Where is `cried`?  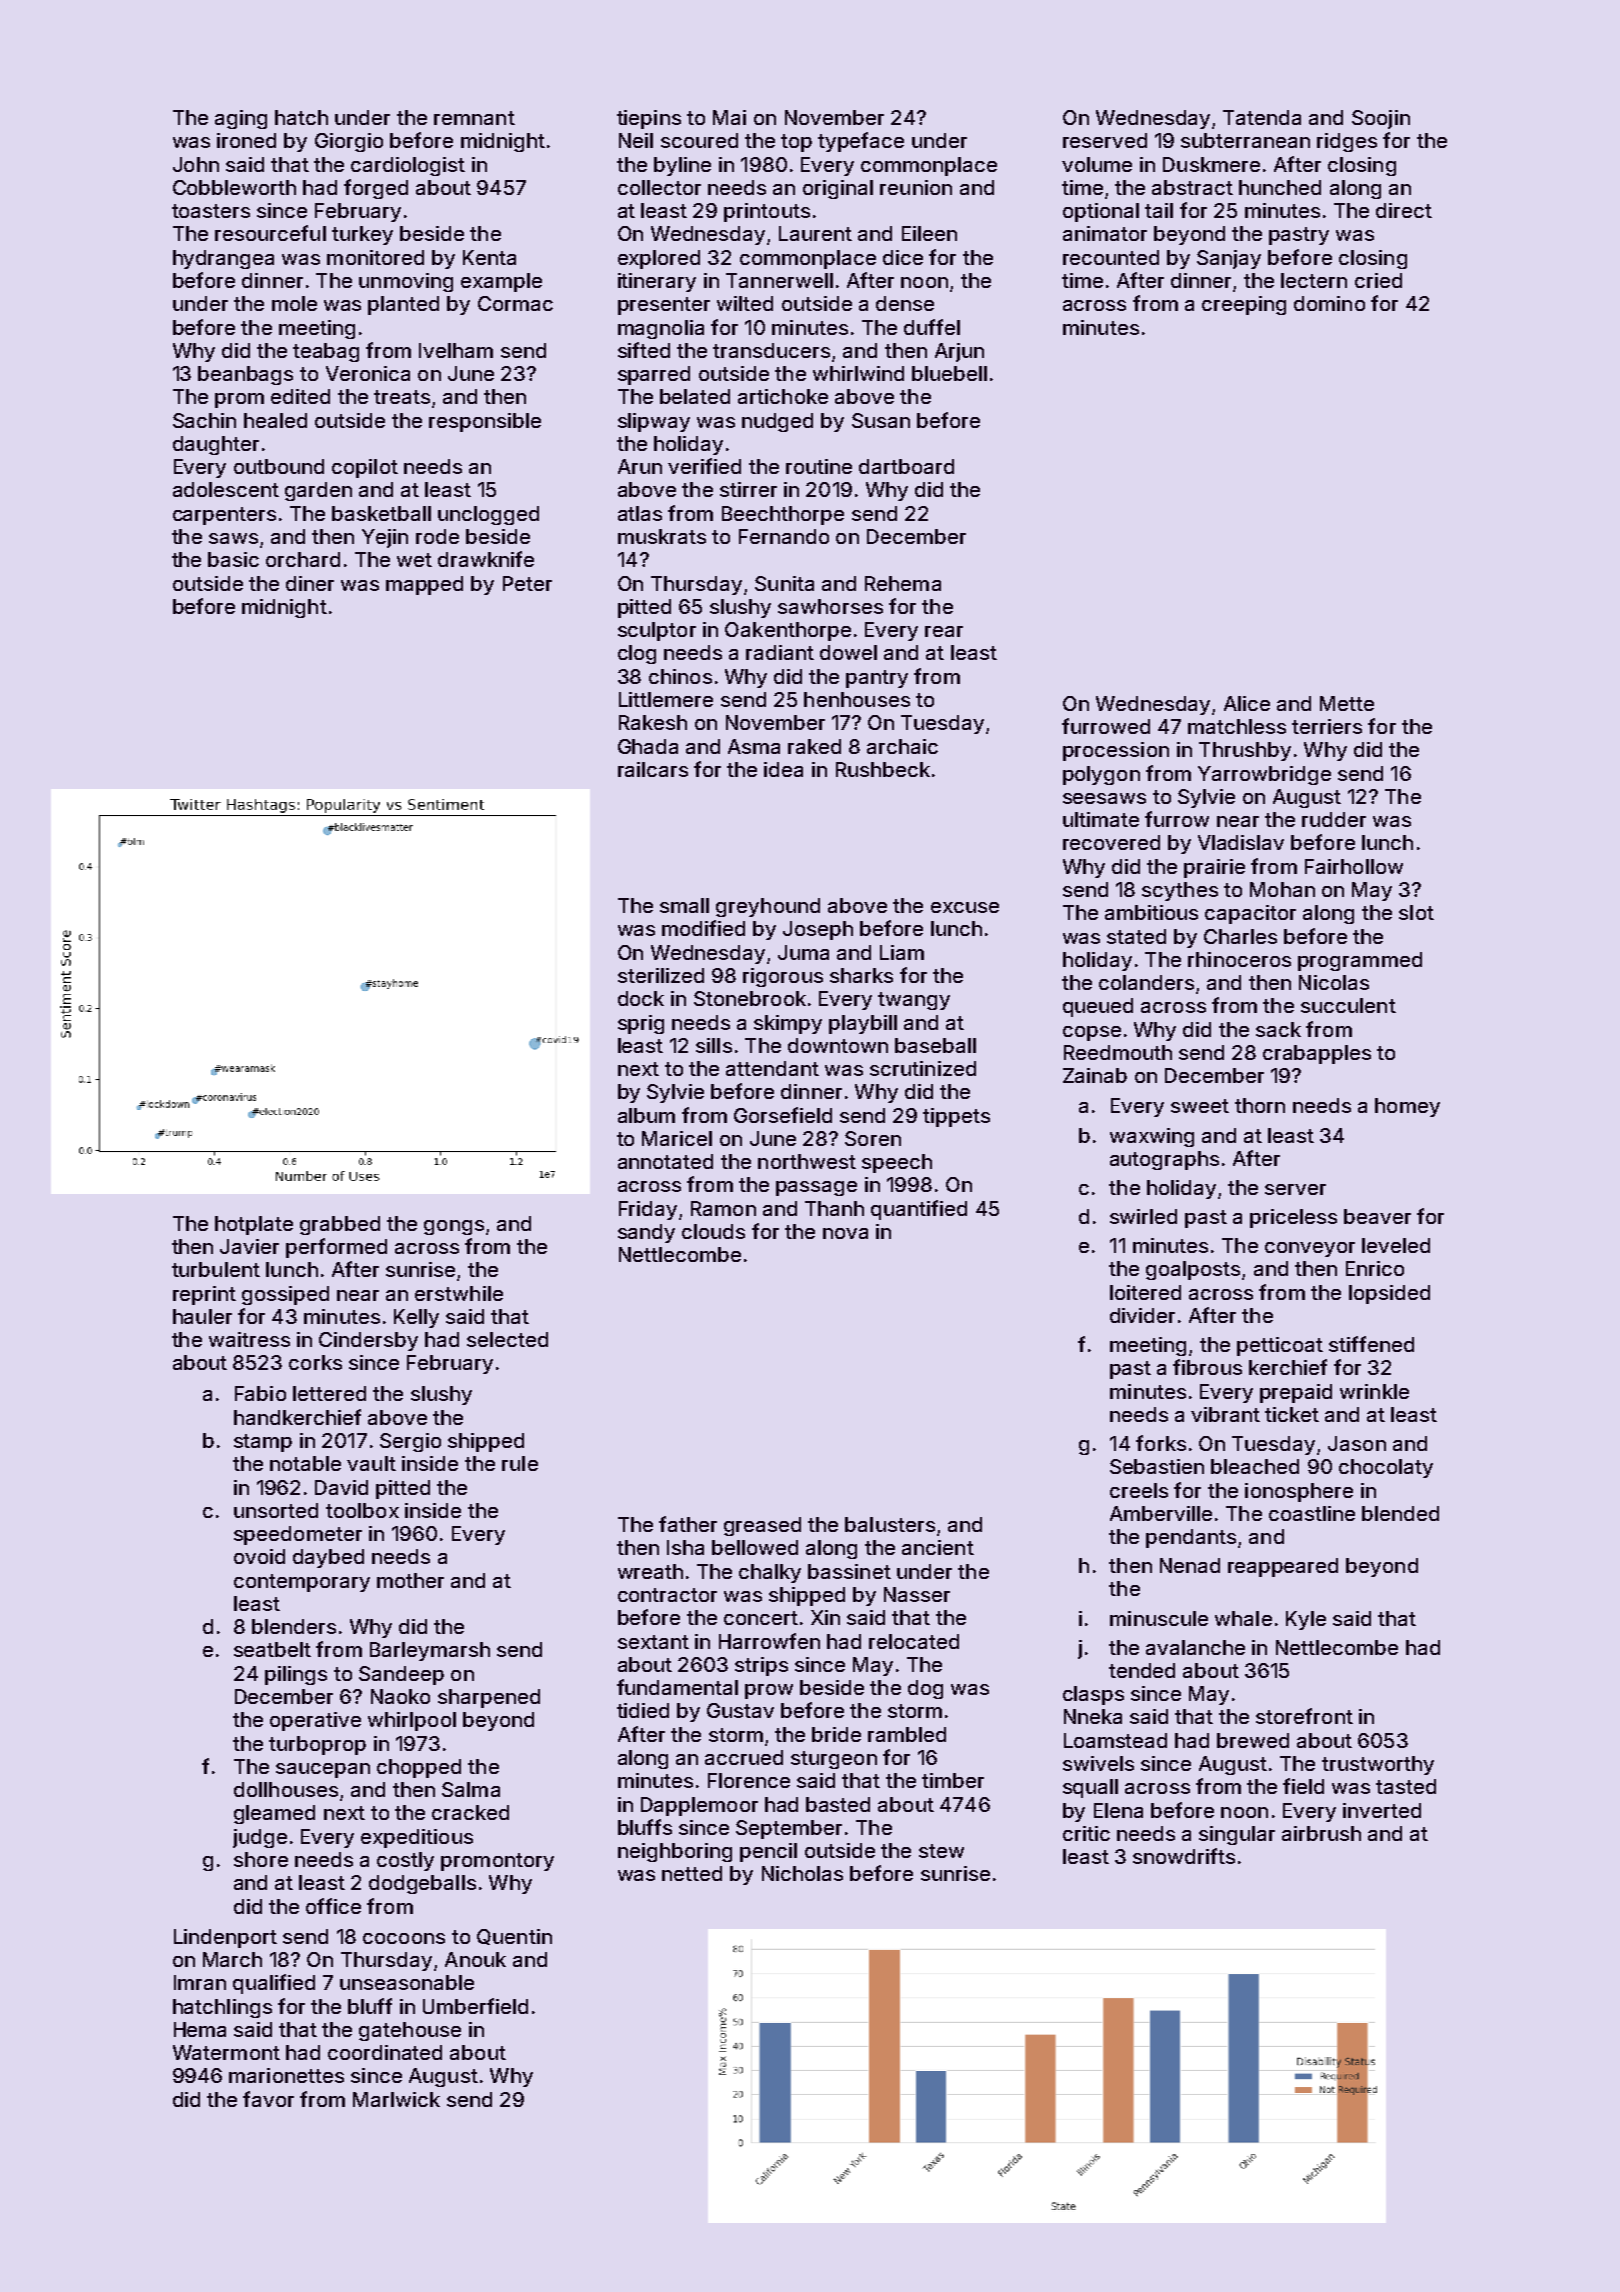
cried is located at coordinates (1378, 280).
